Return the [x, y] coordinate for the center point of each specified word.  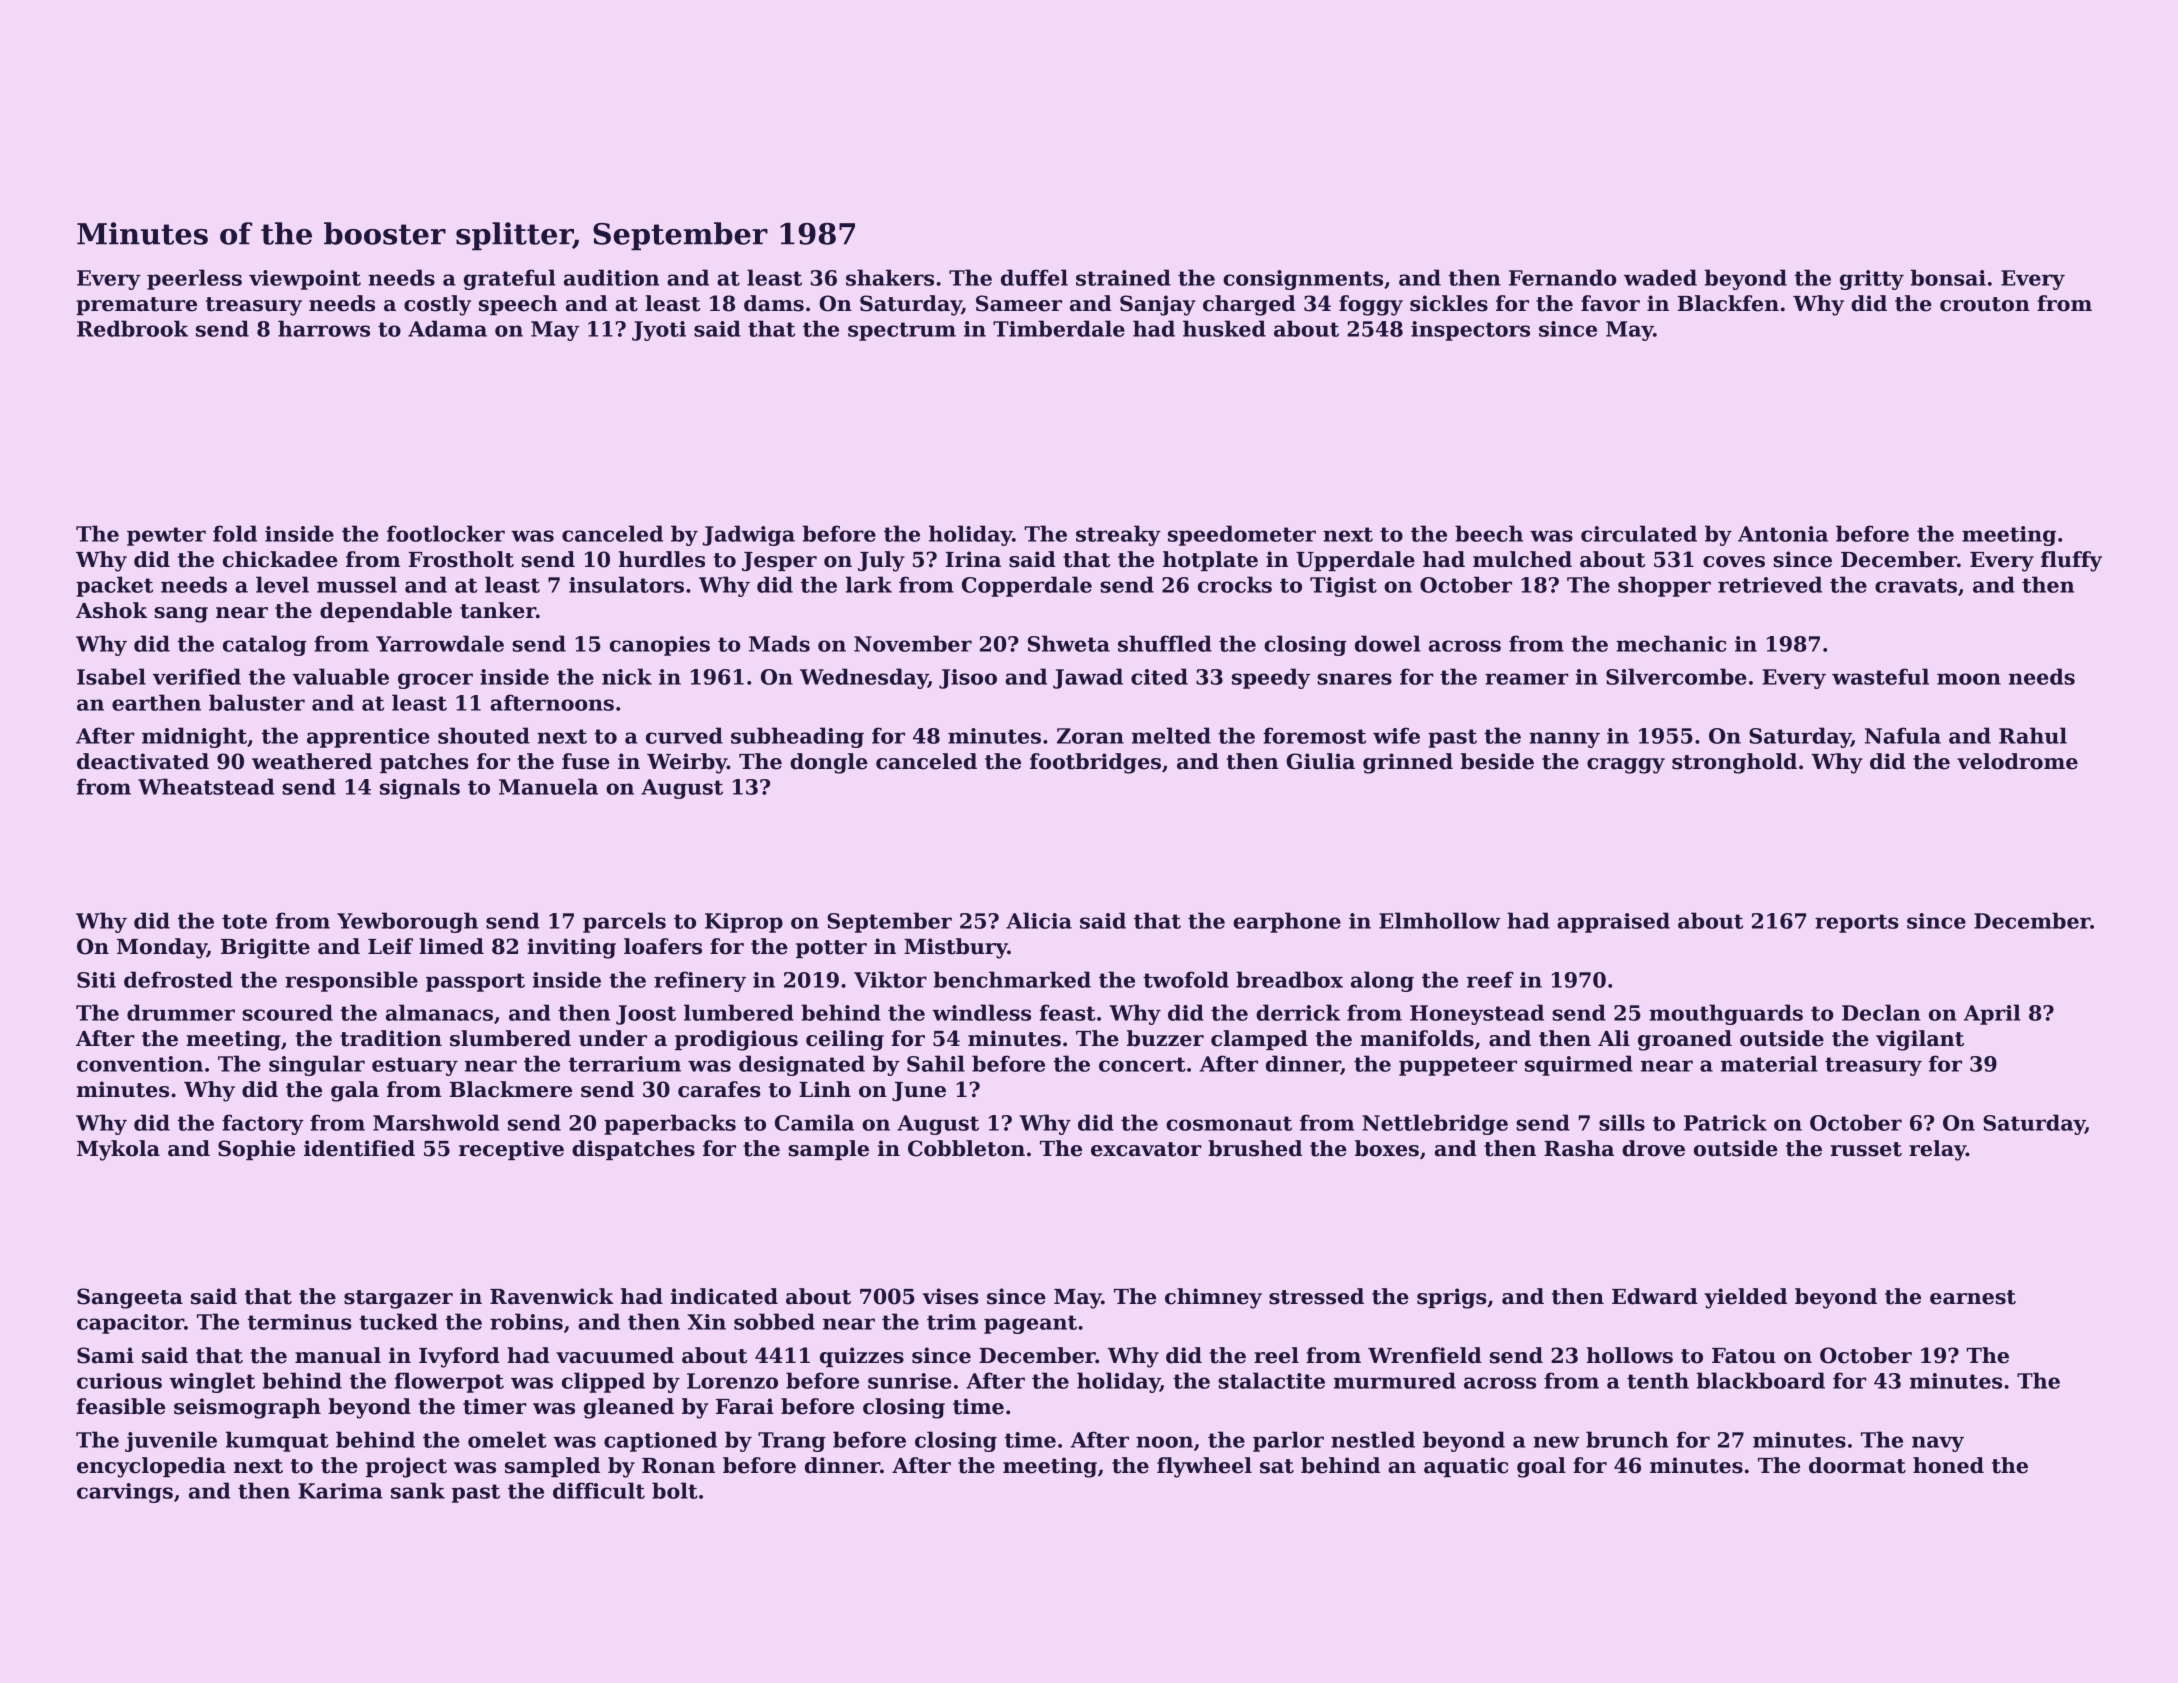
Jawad [1088, 678]
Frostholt [461, 559]
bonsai [1948, 277]
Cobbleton [966, 1148]
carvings [125, 1493]
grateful [510, 279]
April [1992, 1014]
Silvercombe [1676, 676]
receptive [511, 1150]
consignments [1303, 280]
